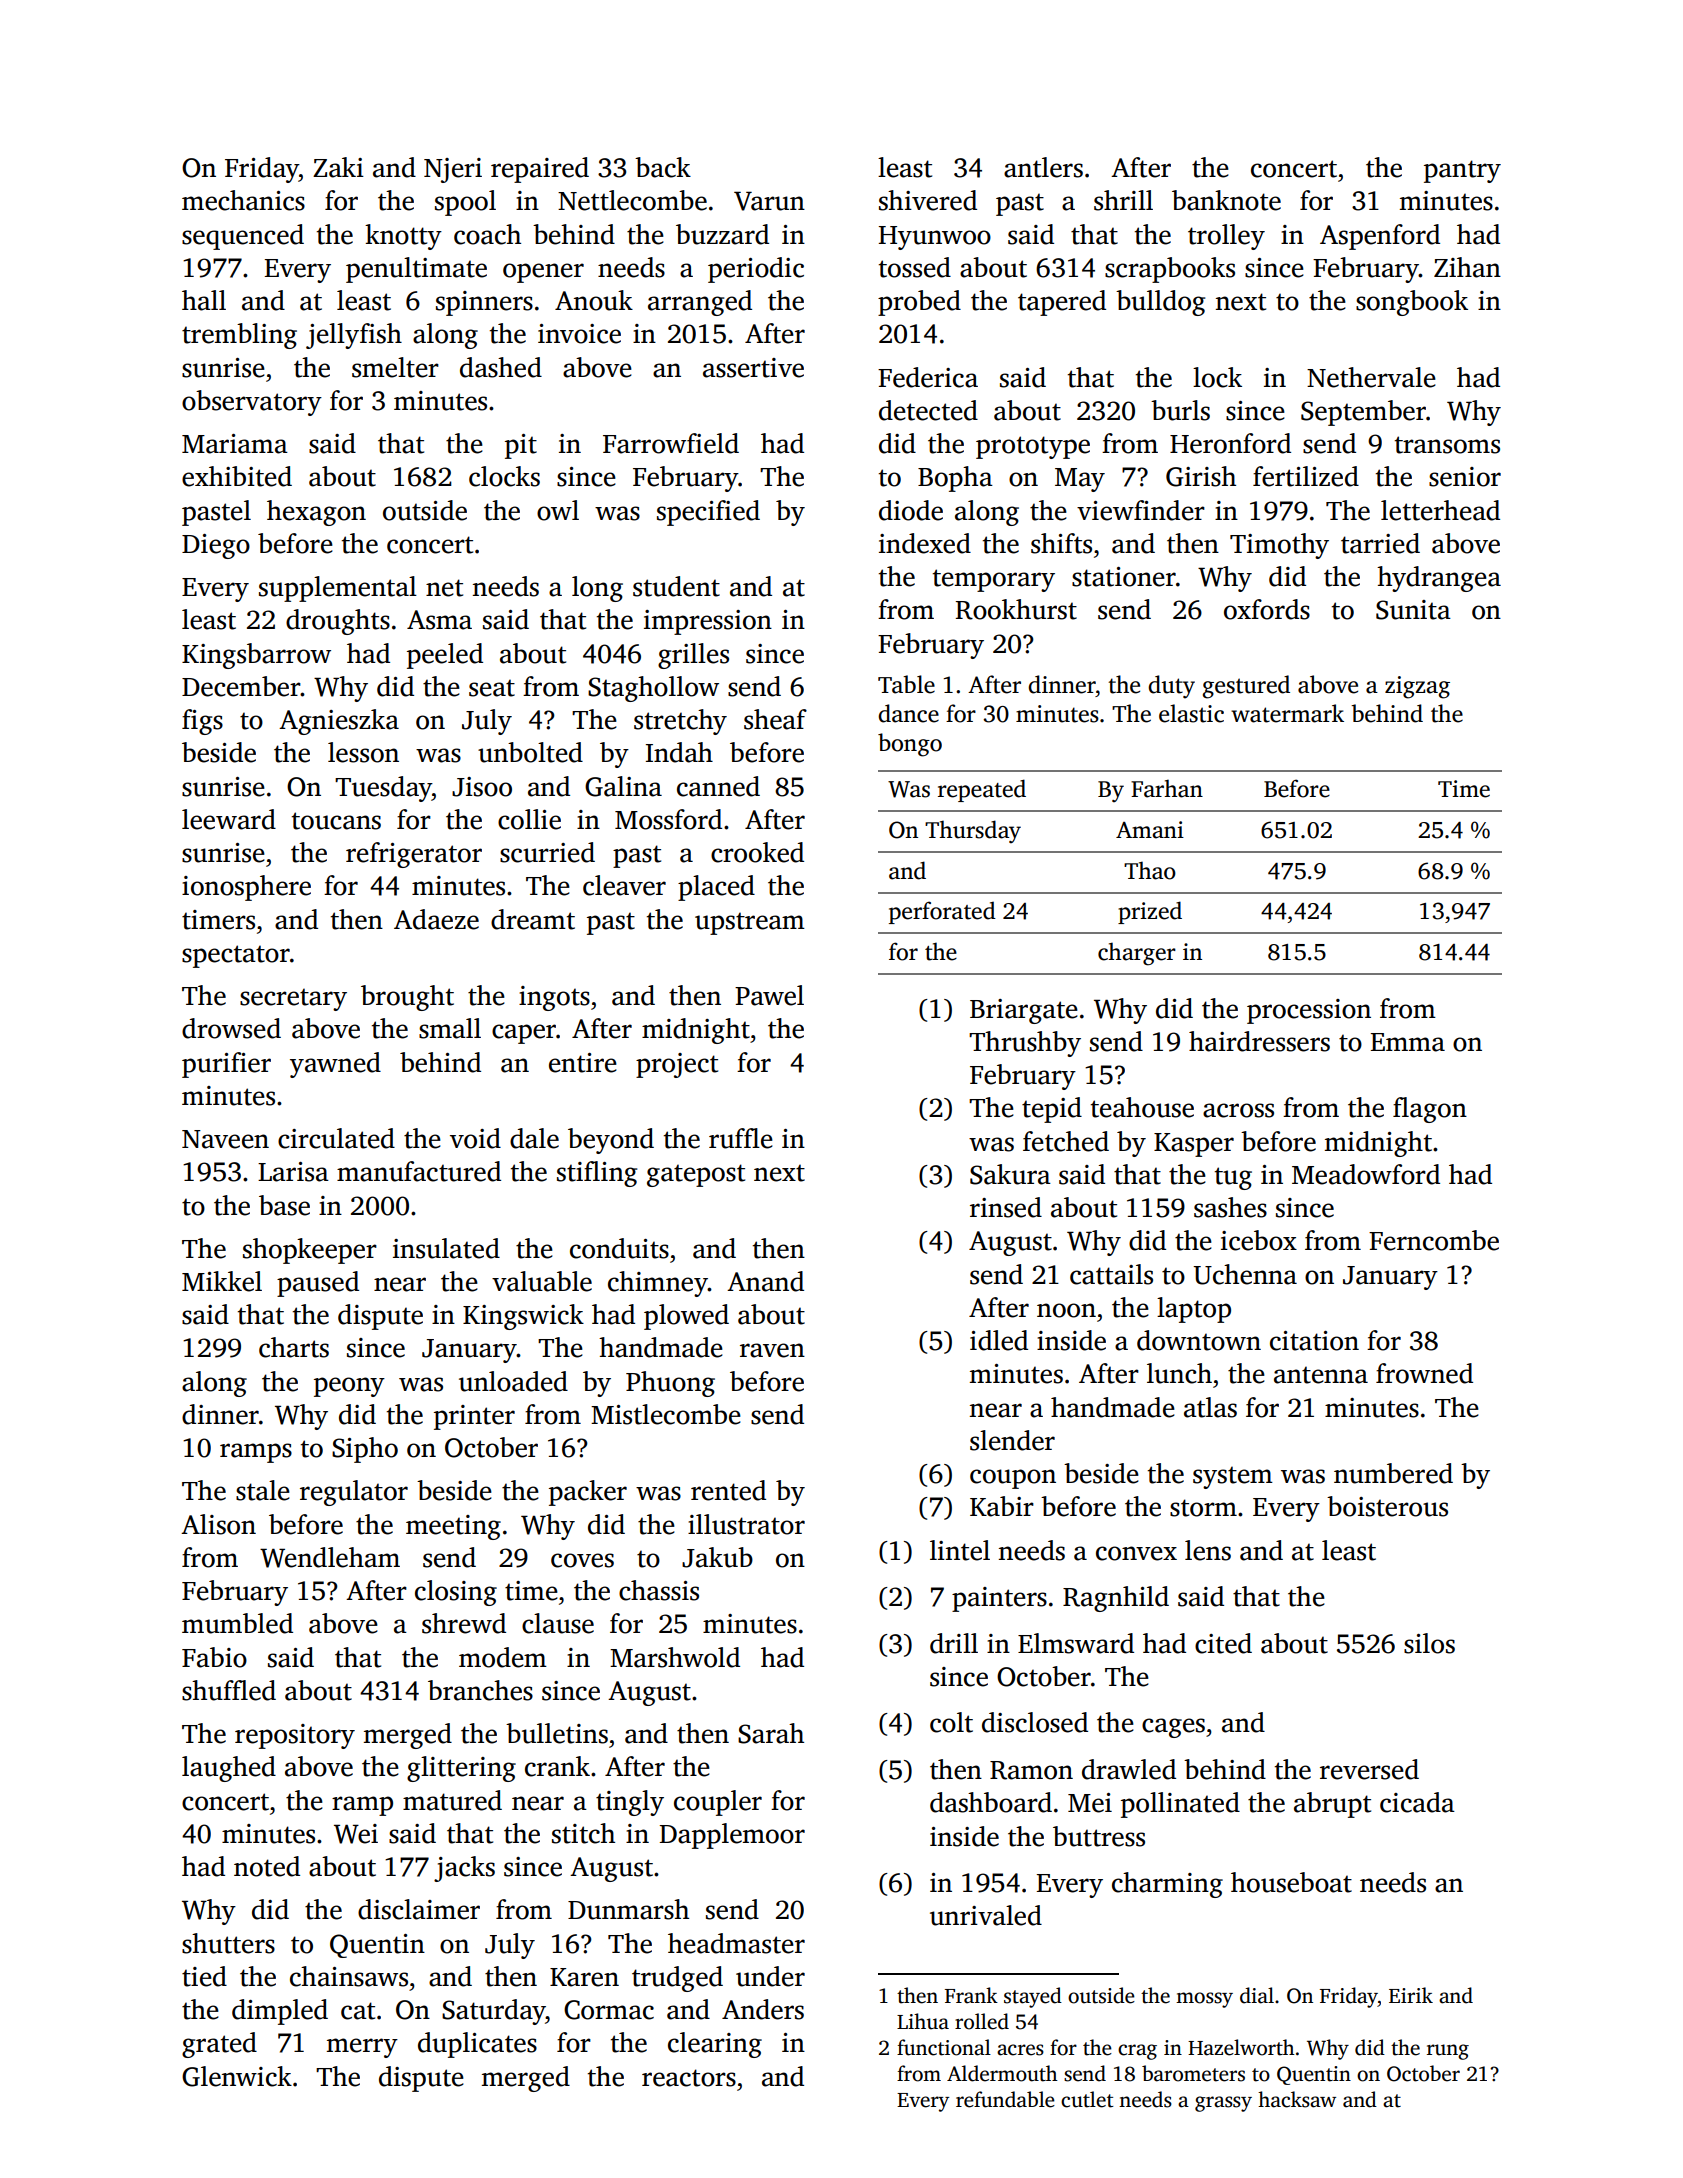 The width and height of the screenshot is (1683, 2178). I want to click on reversed, so click(1369, 1769).
